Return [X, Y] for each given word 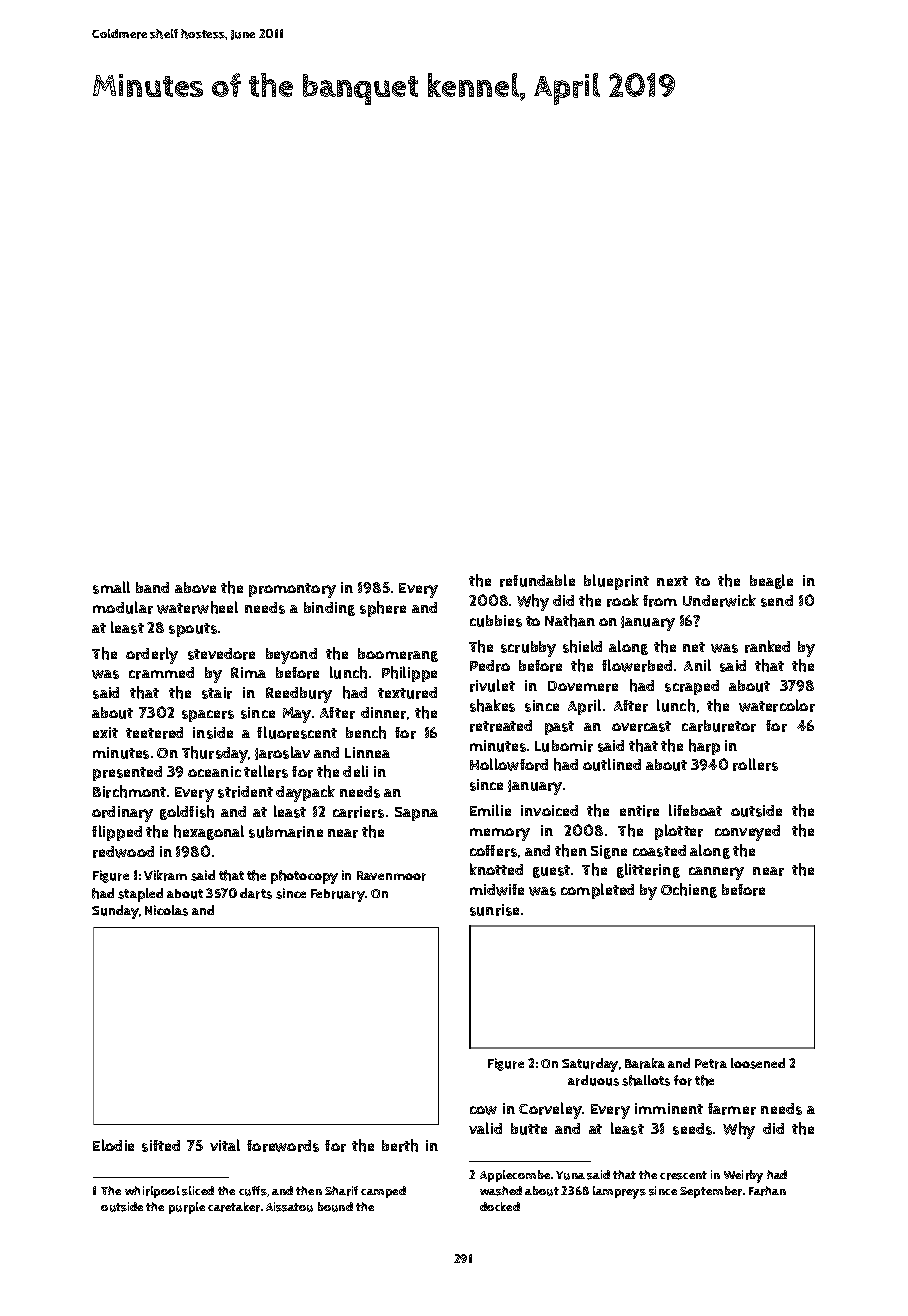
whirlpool [152, 1192]
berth [400, 1145]
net [694, 647]
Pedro [490, 666]
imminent [669, 1108]
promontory [292, 590]
